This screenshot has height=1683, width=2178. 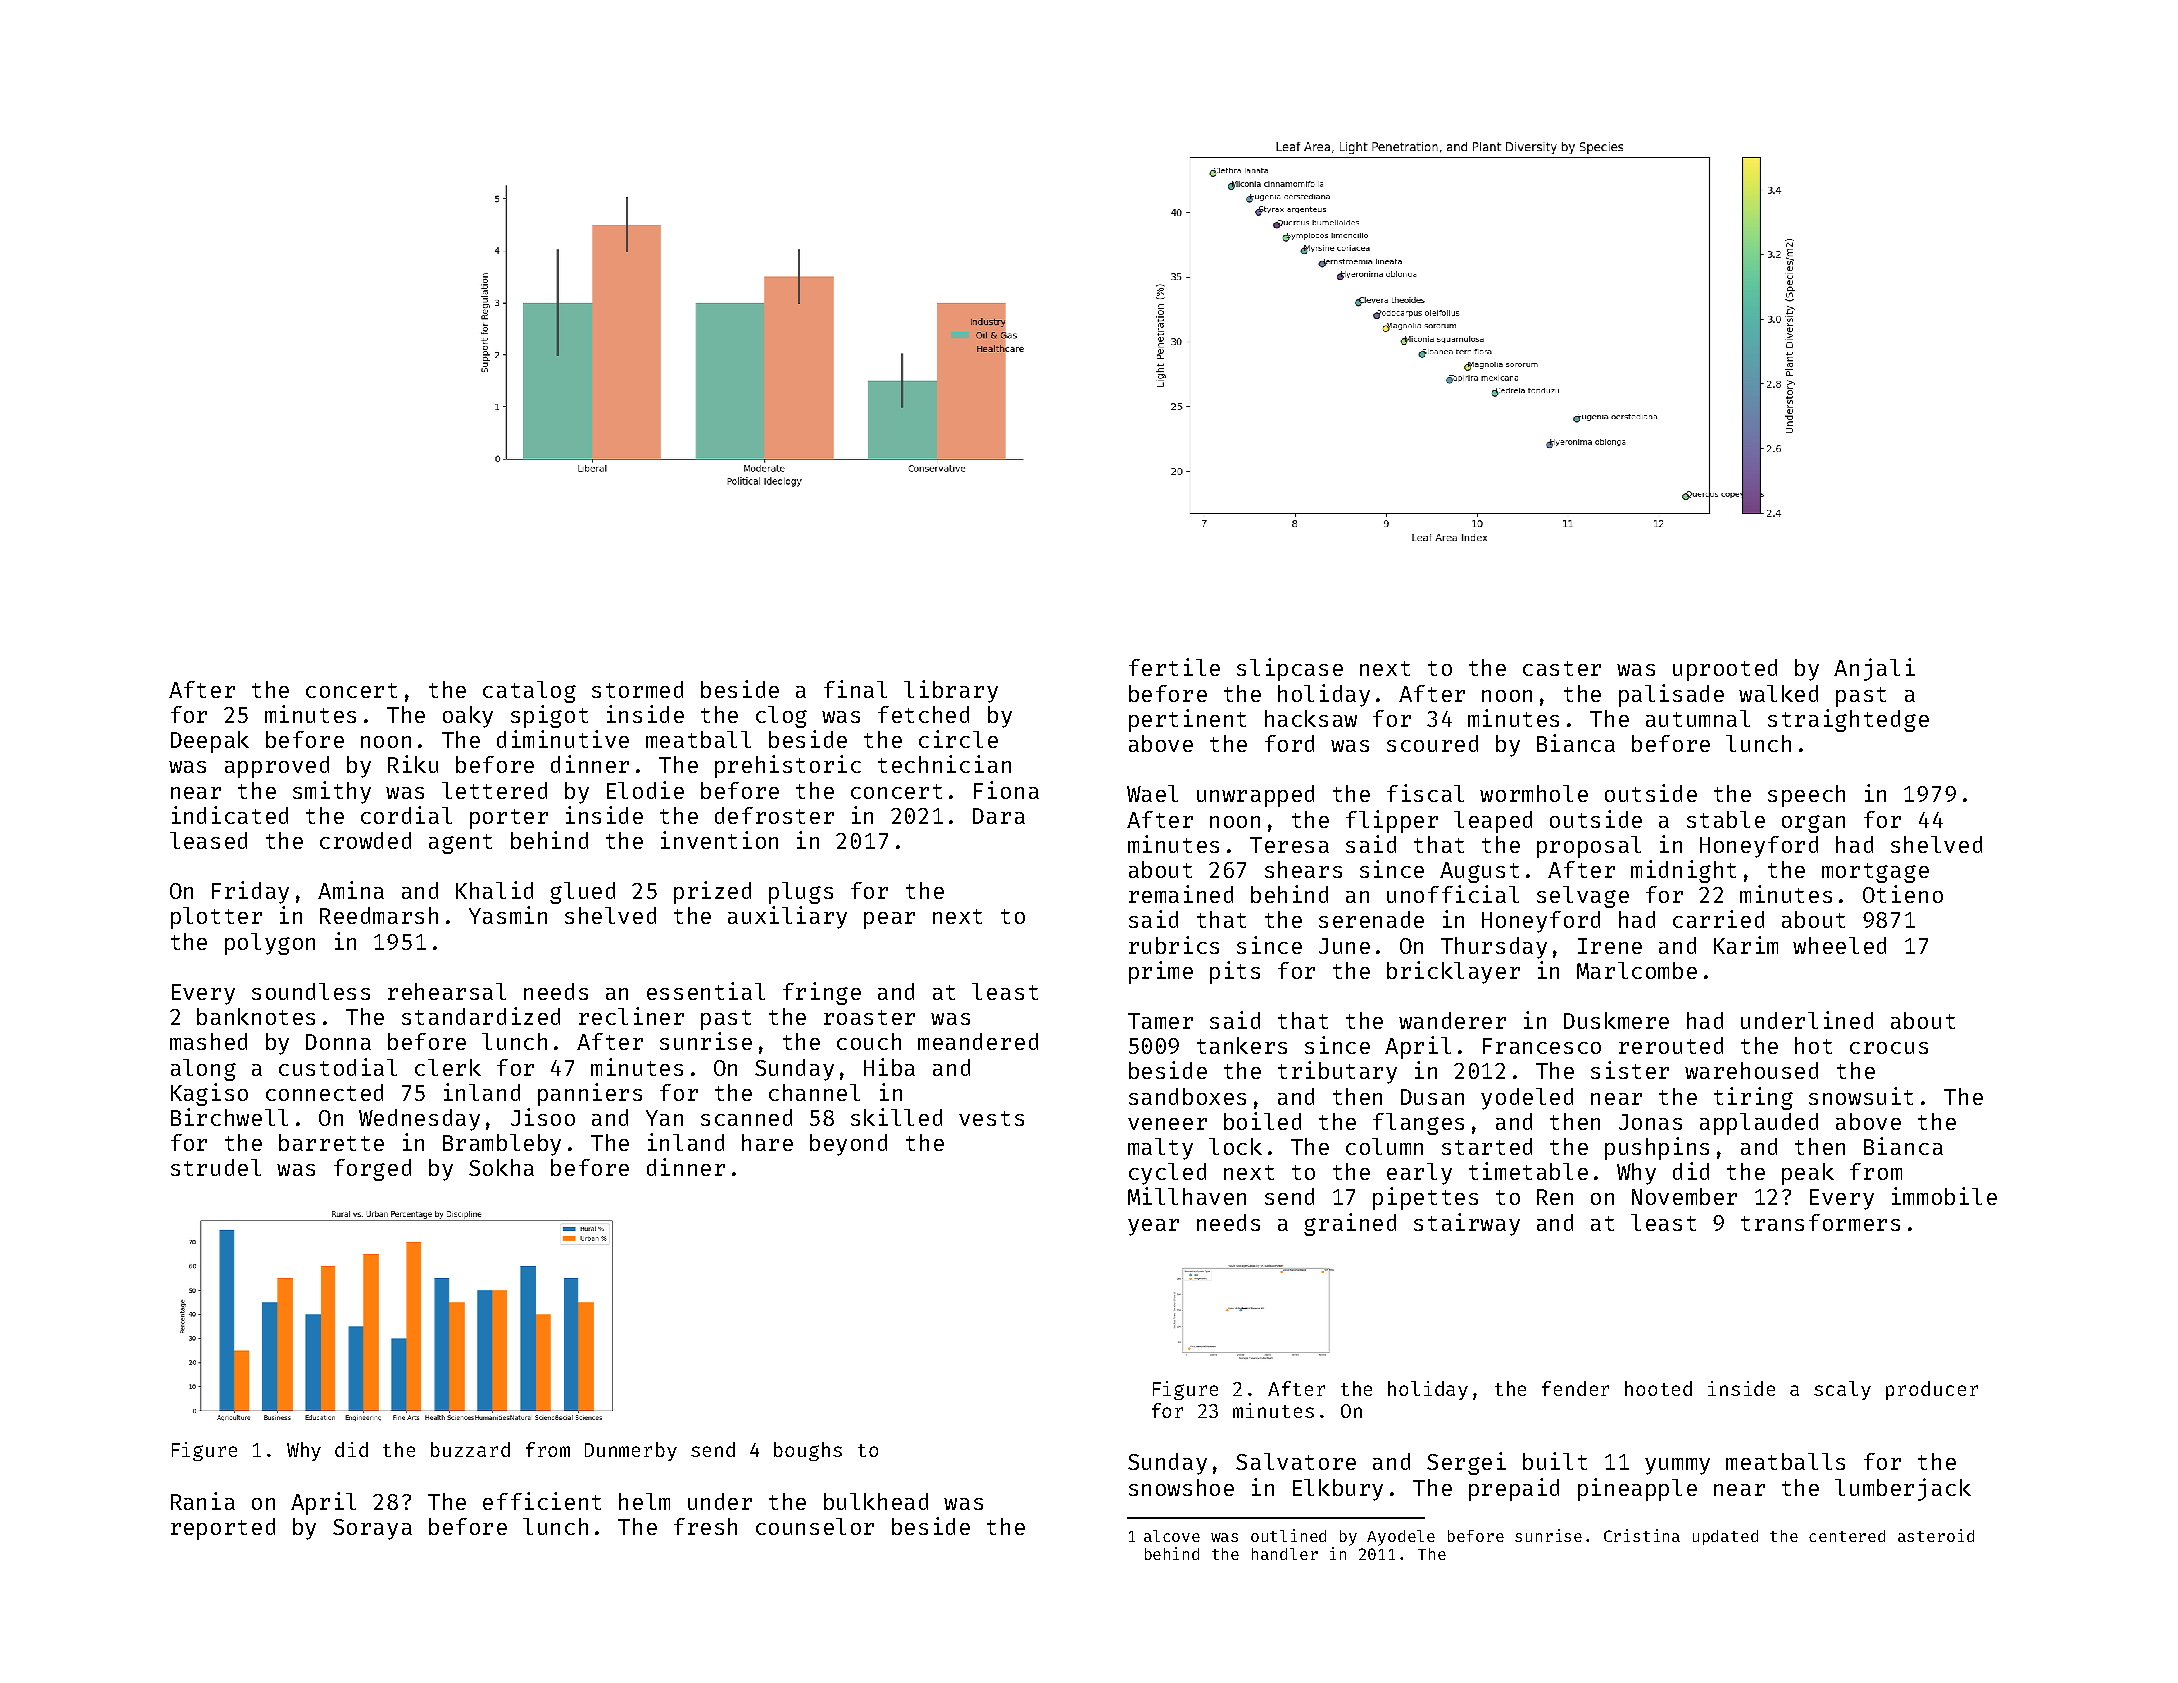 I want to click on fertile, so click(x=1174, y=667).
